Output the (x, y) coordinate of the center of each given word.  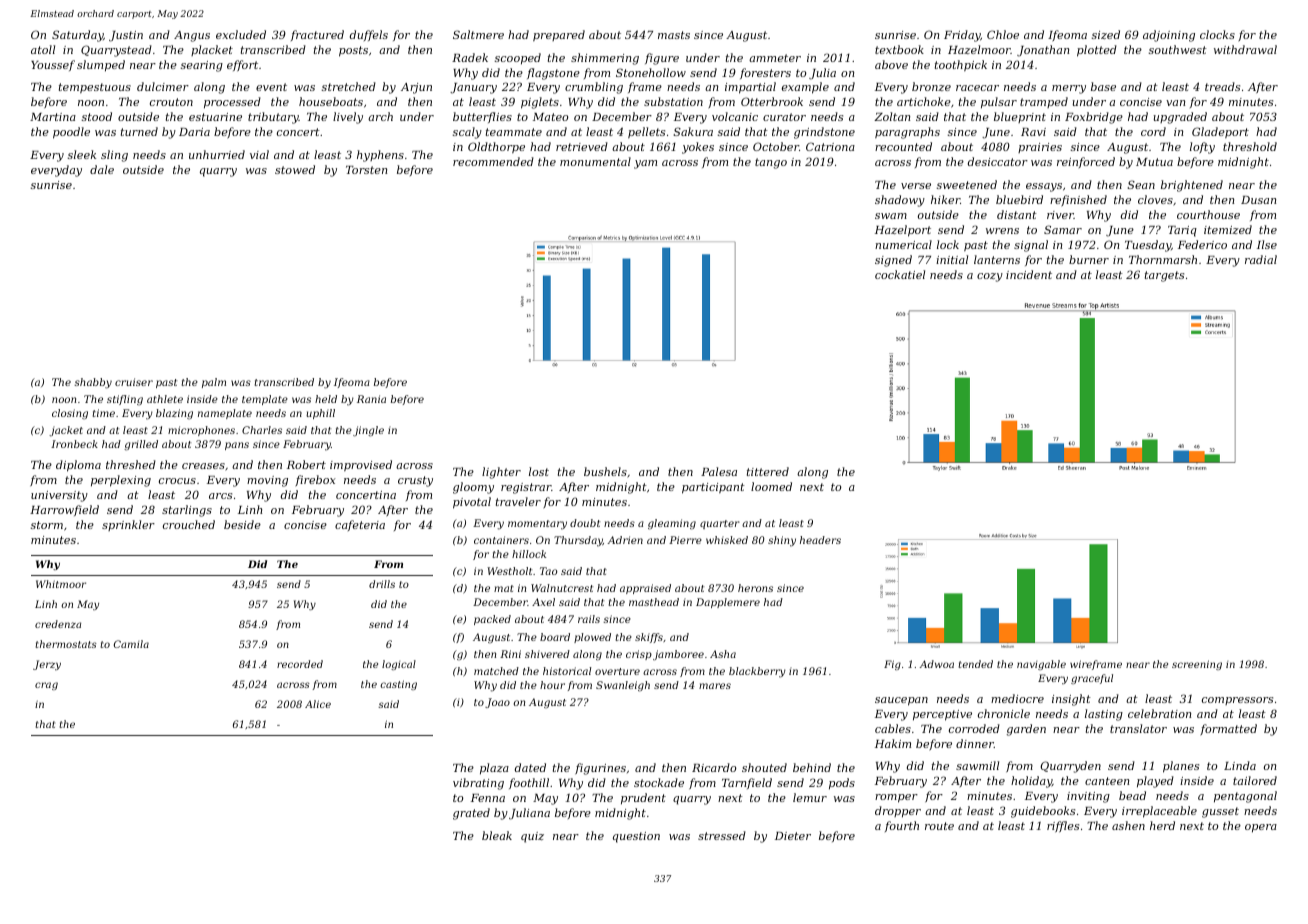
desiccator (998, 161)
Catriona (830, 146)
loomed (771, 486)
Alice (318, 704)
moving (267, 481)
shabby (93, 383)
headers (820, 540)
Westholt (509, 571)
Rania (371, 399)
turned (139, 131)
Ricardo (714, 767)
